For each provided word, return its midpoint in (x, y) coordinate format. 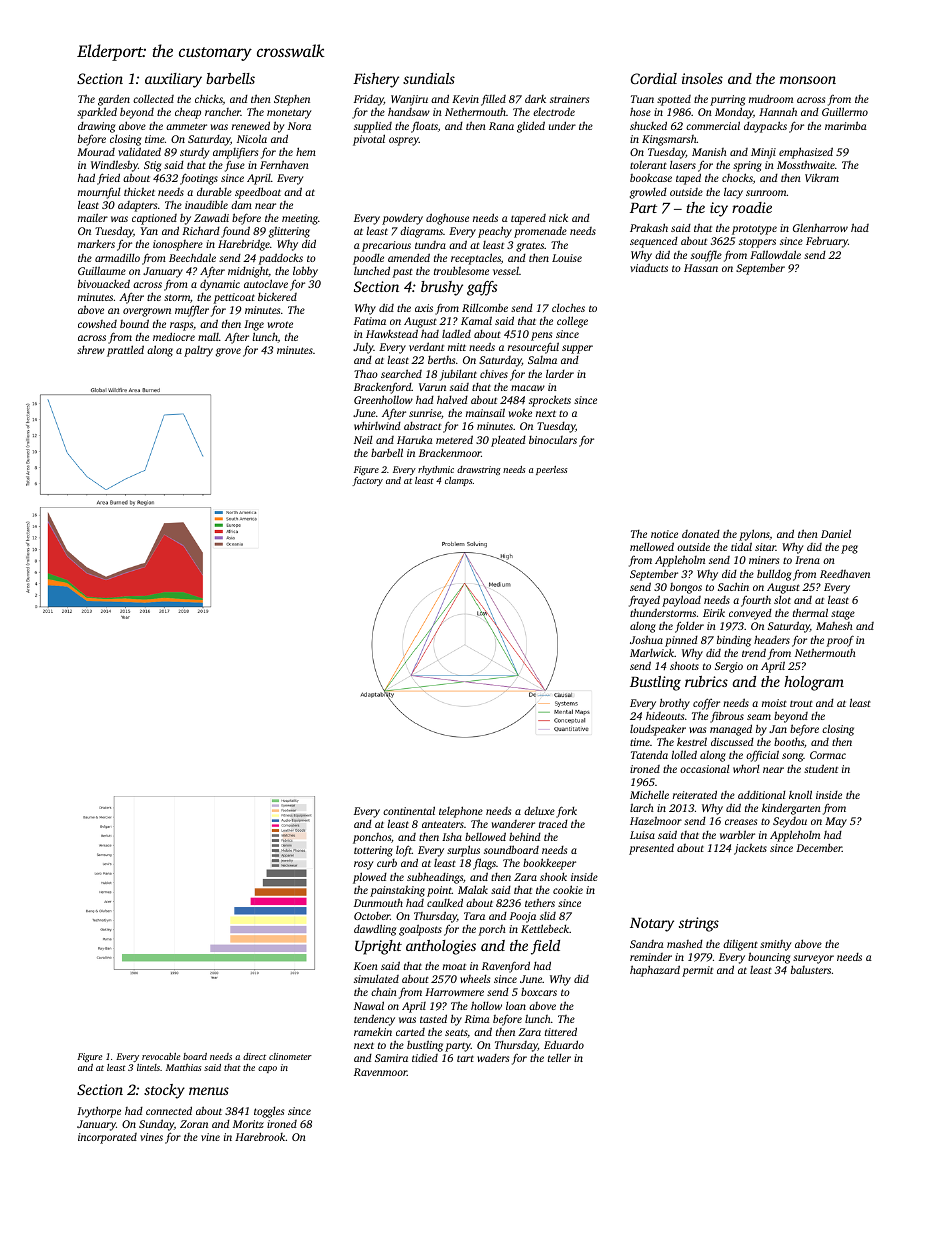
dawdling (375, 930)
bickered (277, 296)
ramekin (373, 1032)
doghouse (447, 219)
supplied (373, 127)
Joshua (646, 639)
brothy (675, 704)
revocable (161, 1056)
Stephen (292, 100)
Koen (366, 966)
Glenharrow (820, 227)
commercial (713, 125)
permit (697, 971)
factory (367, 481)
